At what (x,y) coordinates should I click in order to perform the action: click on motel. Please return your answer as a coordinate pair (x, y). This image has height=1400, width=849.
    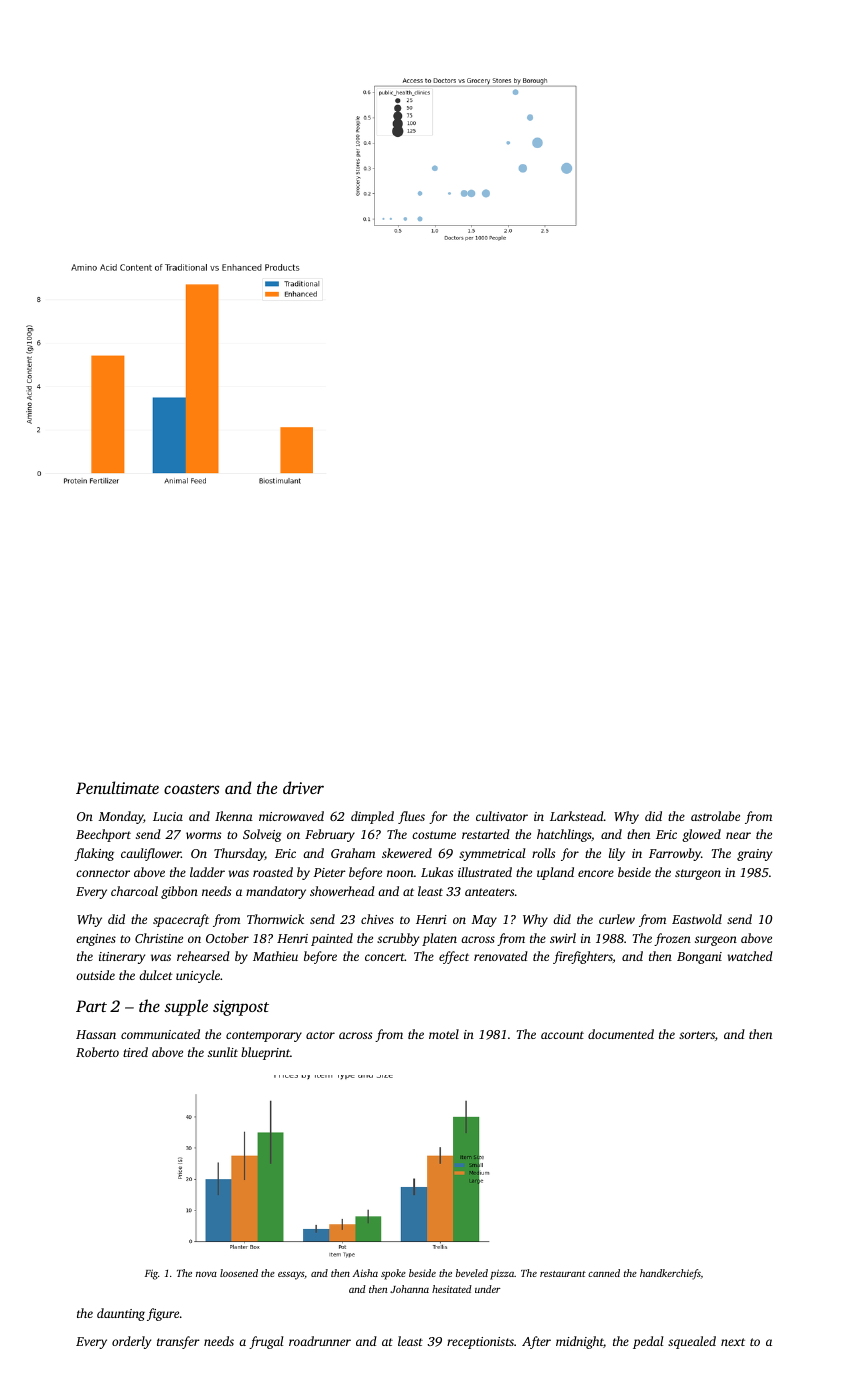
    Looking at the image, I should click on (444, 1034).
